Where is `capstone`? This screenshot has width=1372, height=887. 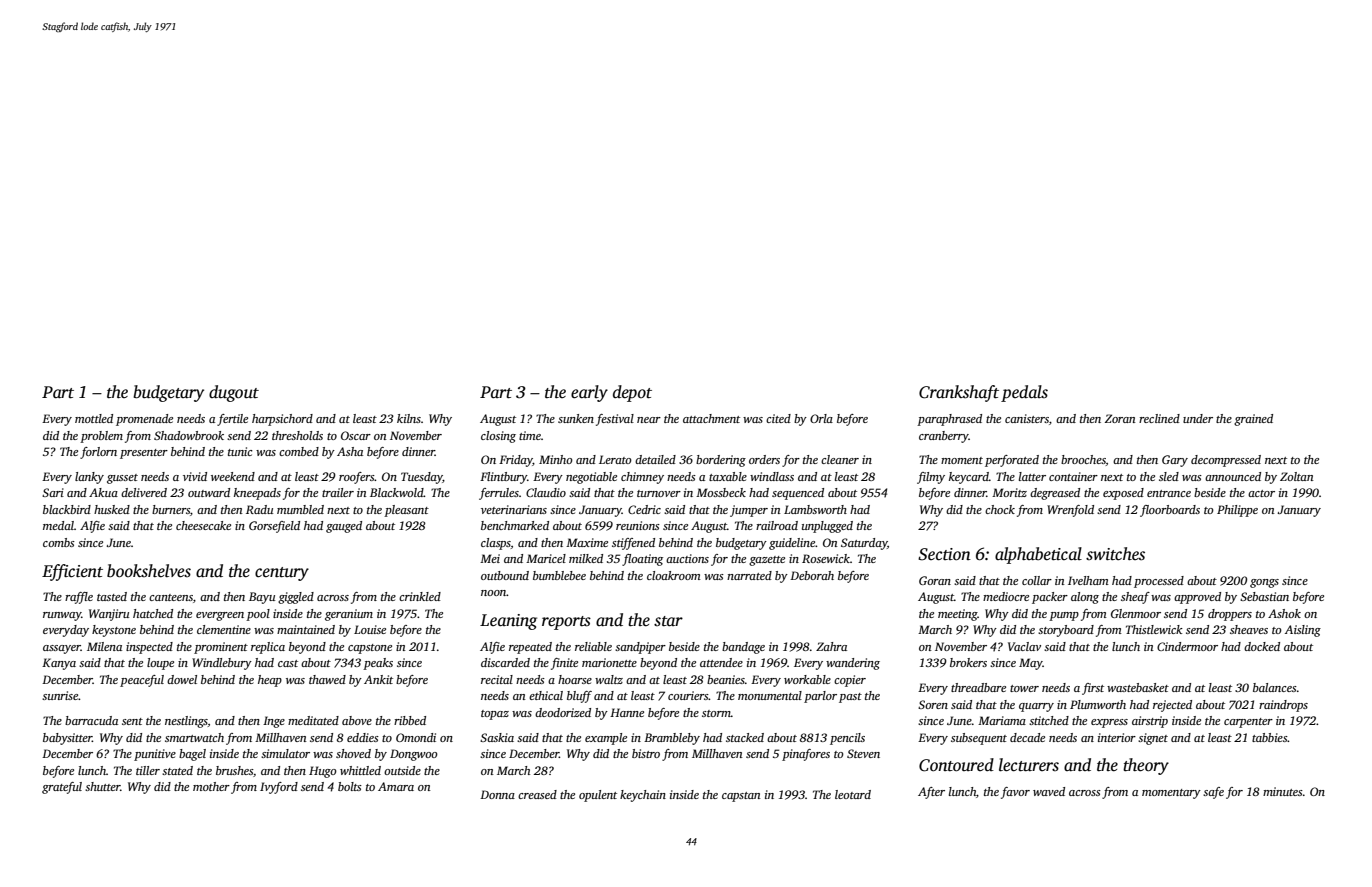
capstone is located at coordinates (370, 649).
